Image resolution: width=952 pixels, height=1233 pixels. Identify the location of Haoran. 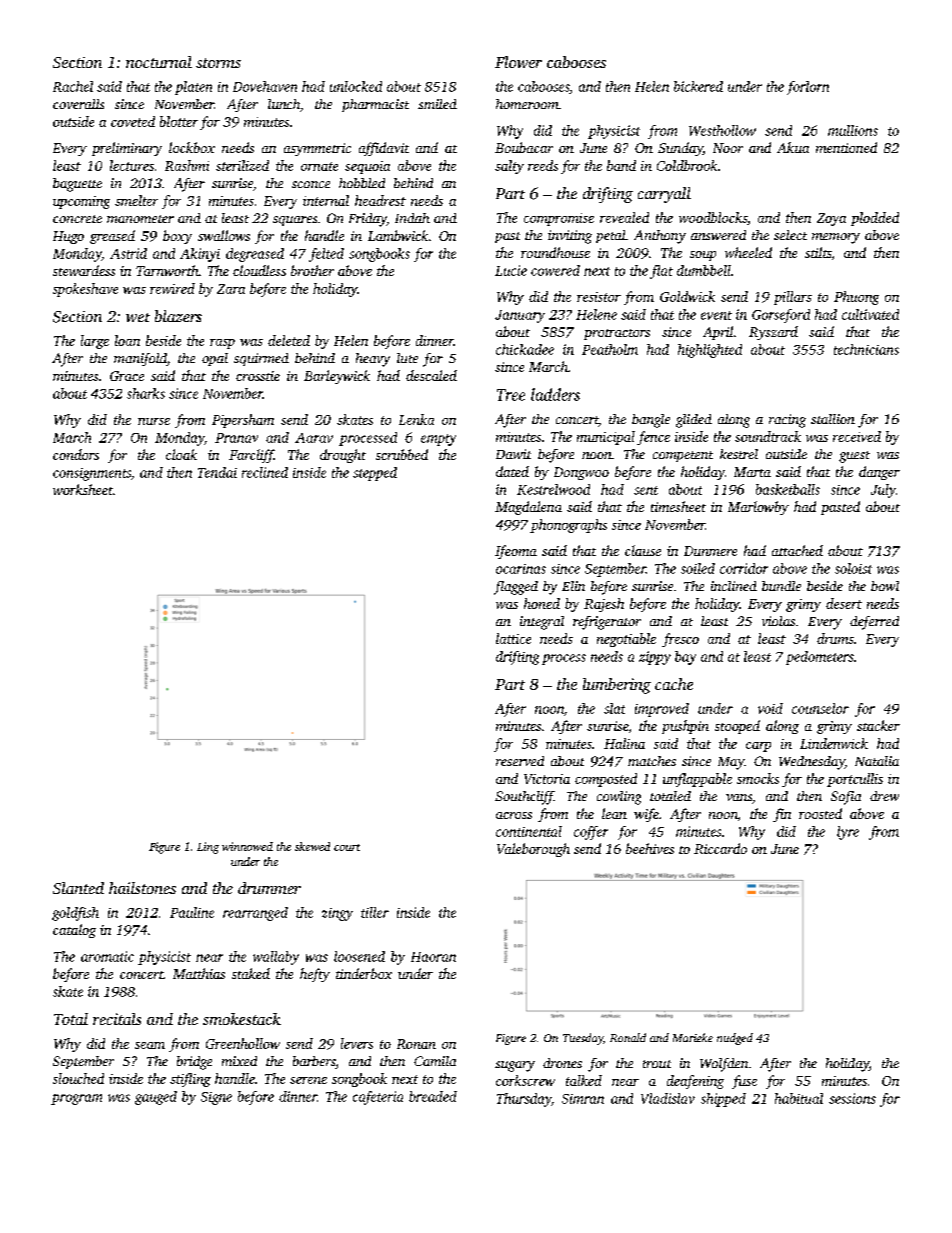
(433, 957).
